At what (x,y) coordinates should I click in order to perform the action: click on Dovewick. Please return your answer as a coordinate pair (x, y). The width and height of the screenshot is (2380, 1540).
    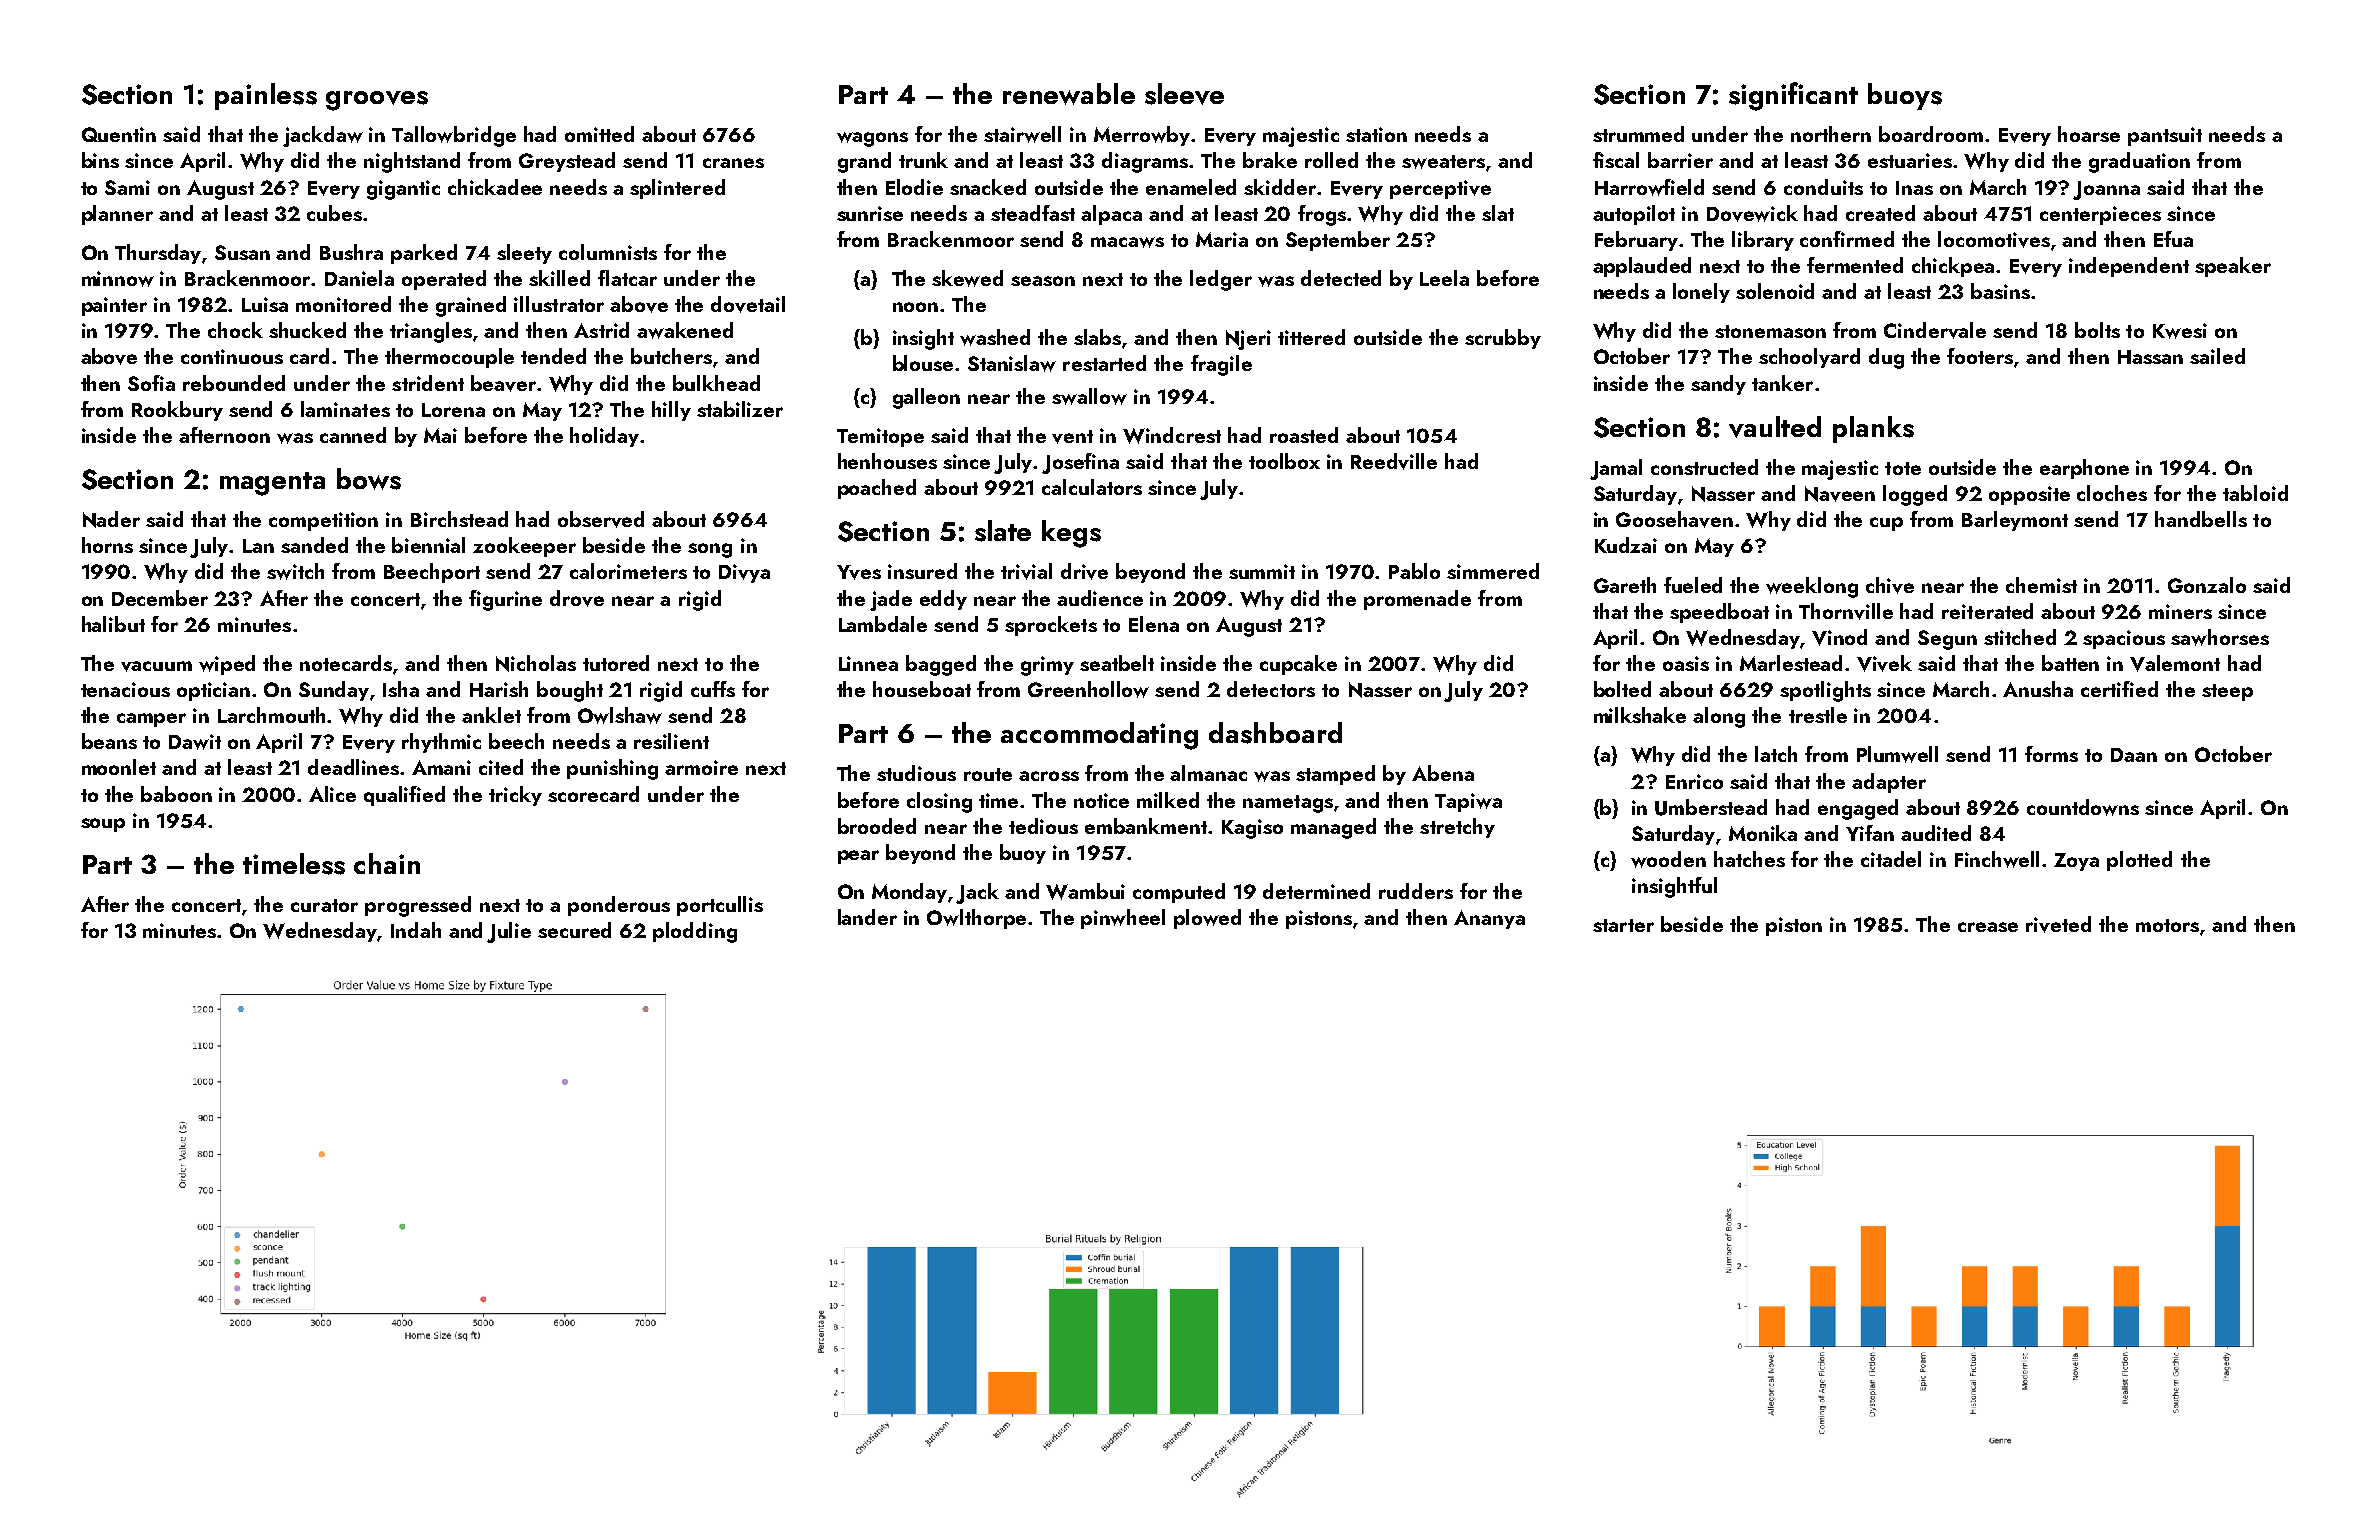
    Looking at the image, I should click on (1752, 213).
